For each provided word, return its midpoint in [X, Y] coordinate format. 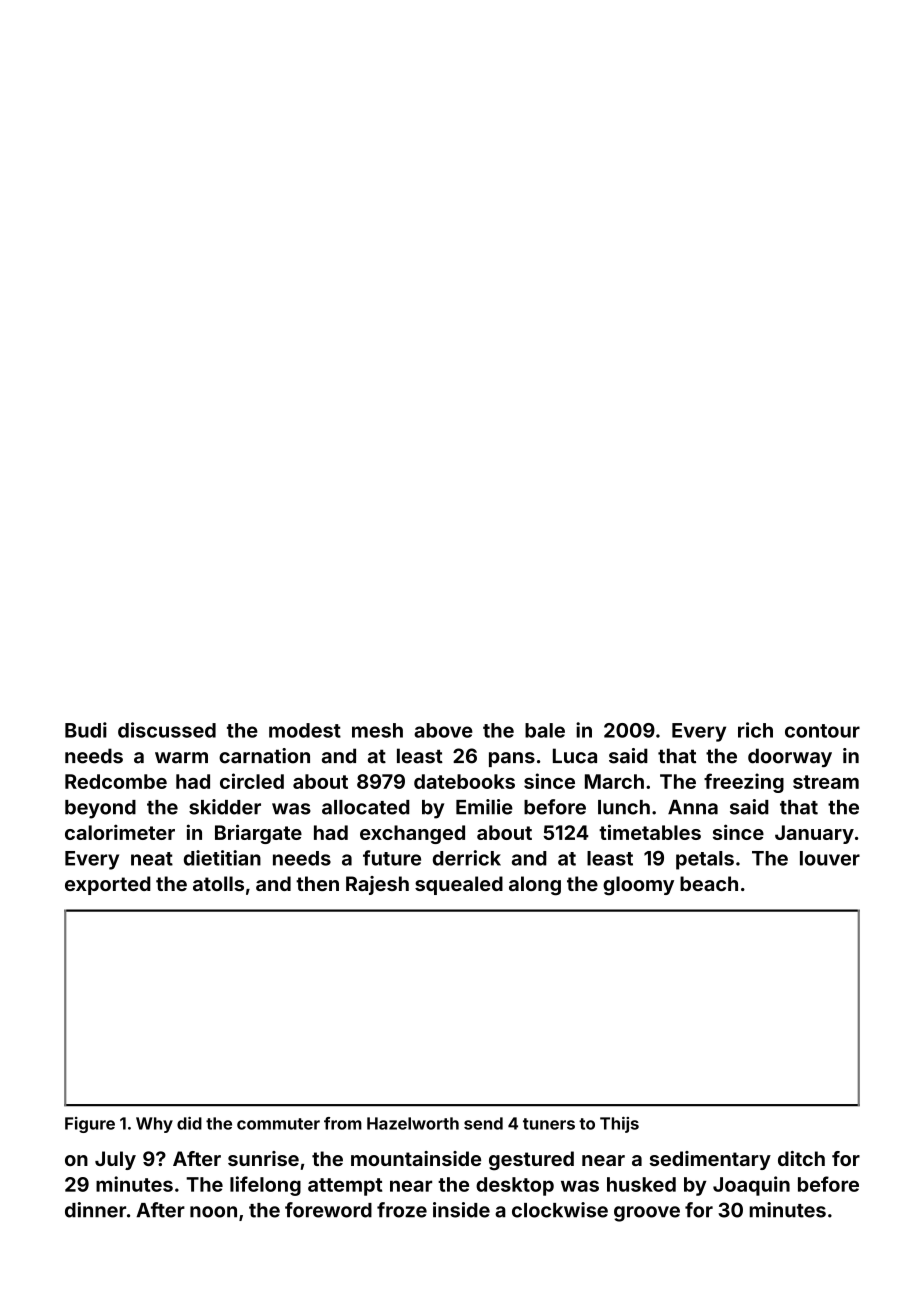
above [443, 730]
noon [213, 1212]
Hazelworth [413, 1123]
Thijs [619, 1125]
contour [822, 731]
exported [108, 885]
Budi [86, 730]
